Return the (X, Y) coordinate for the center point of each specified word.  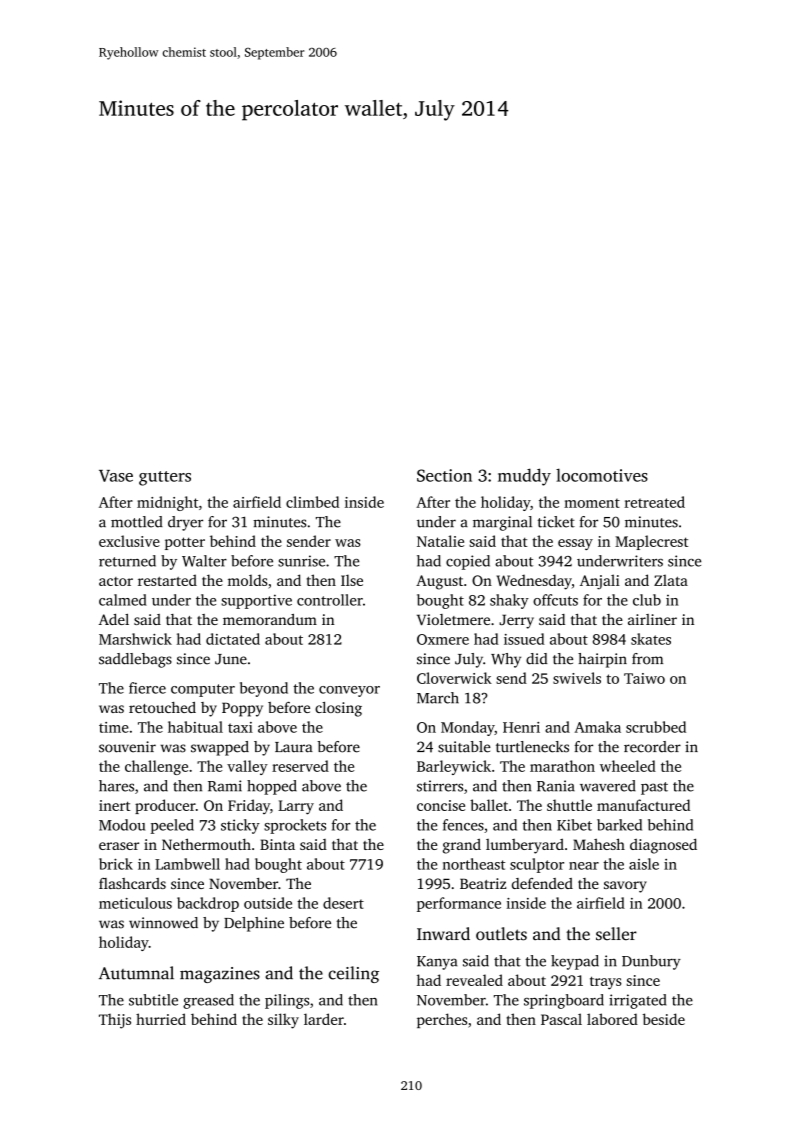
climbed (312, 502)
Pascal (561, 1019)
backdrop (208, 904)
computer (203, 690)
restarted (167, 580)
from (647, 659)
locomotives (602, 475)
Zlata (671, 580)
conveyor (349, 691)
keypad (575, 962)
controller (330, 600)
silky (283, 1021)
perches (442, 1020)
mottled (137, 522)
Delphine (254, 924)
